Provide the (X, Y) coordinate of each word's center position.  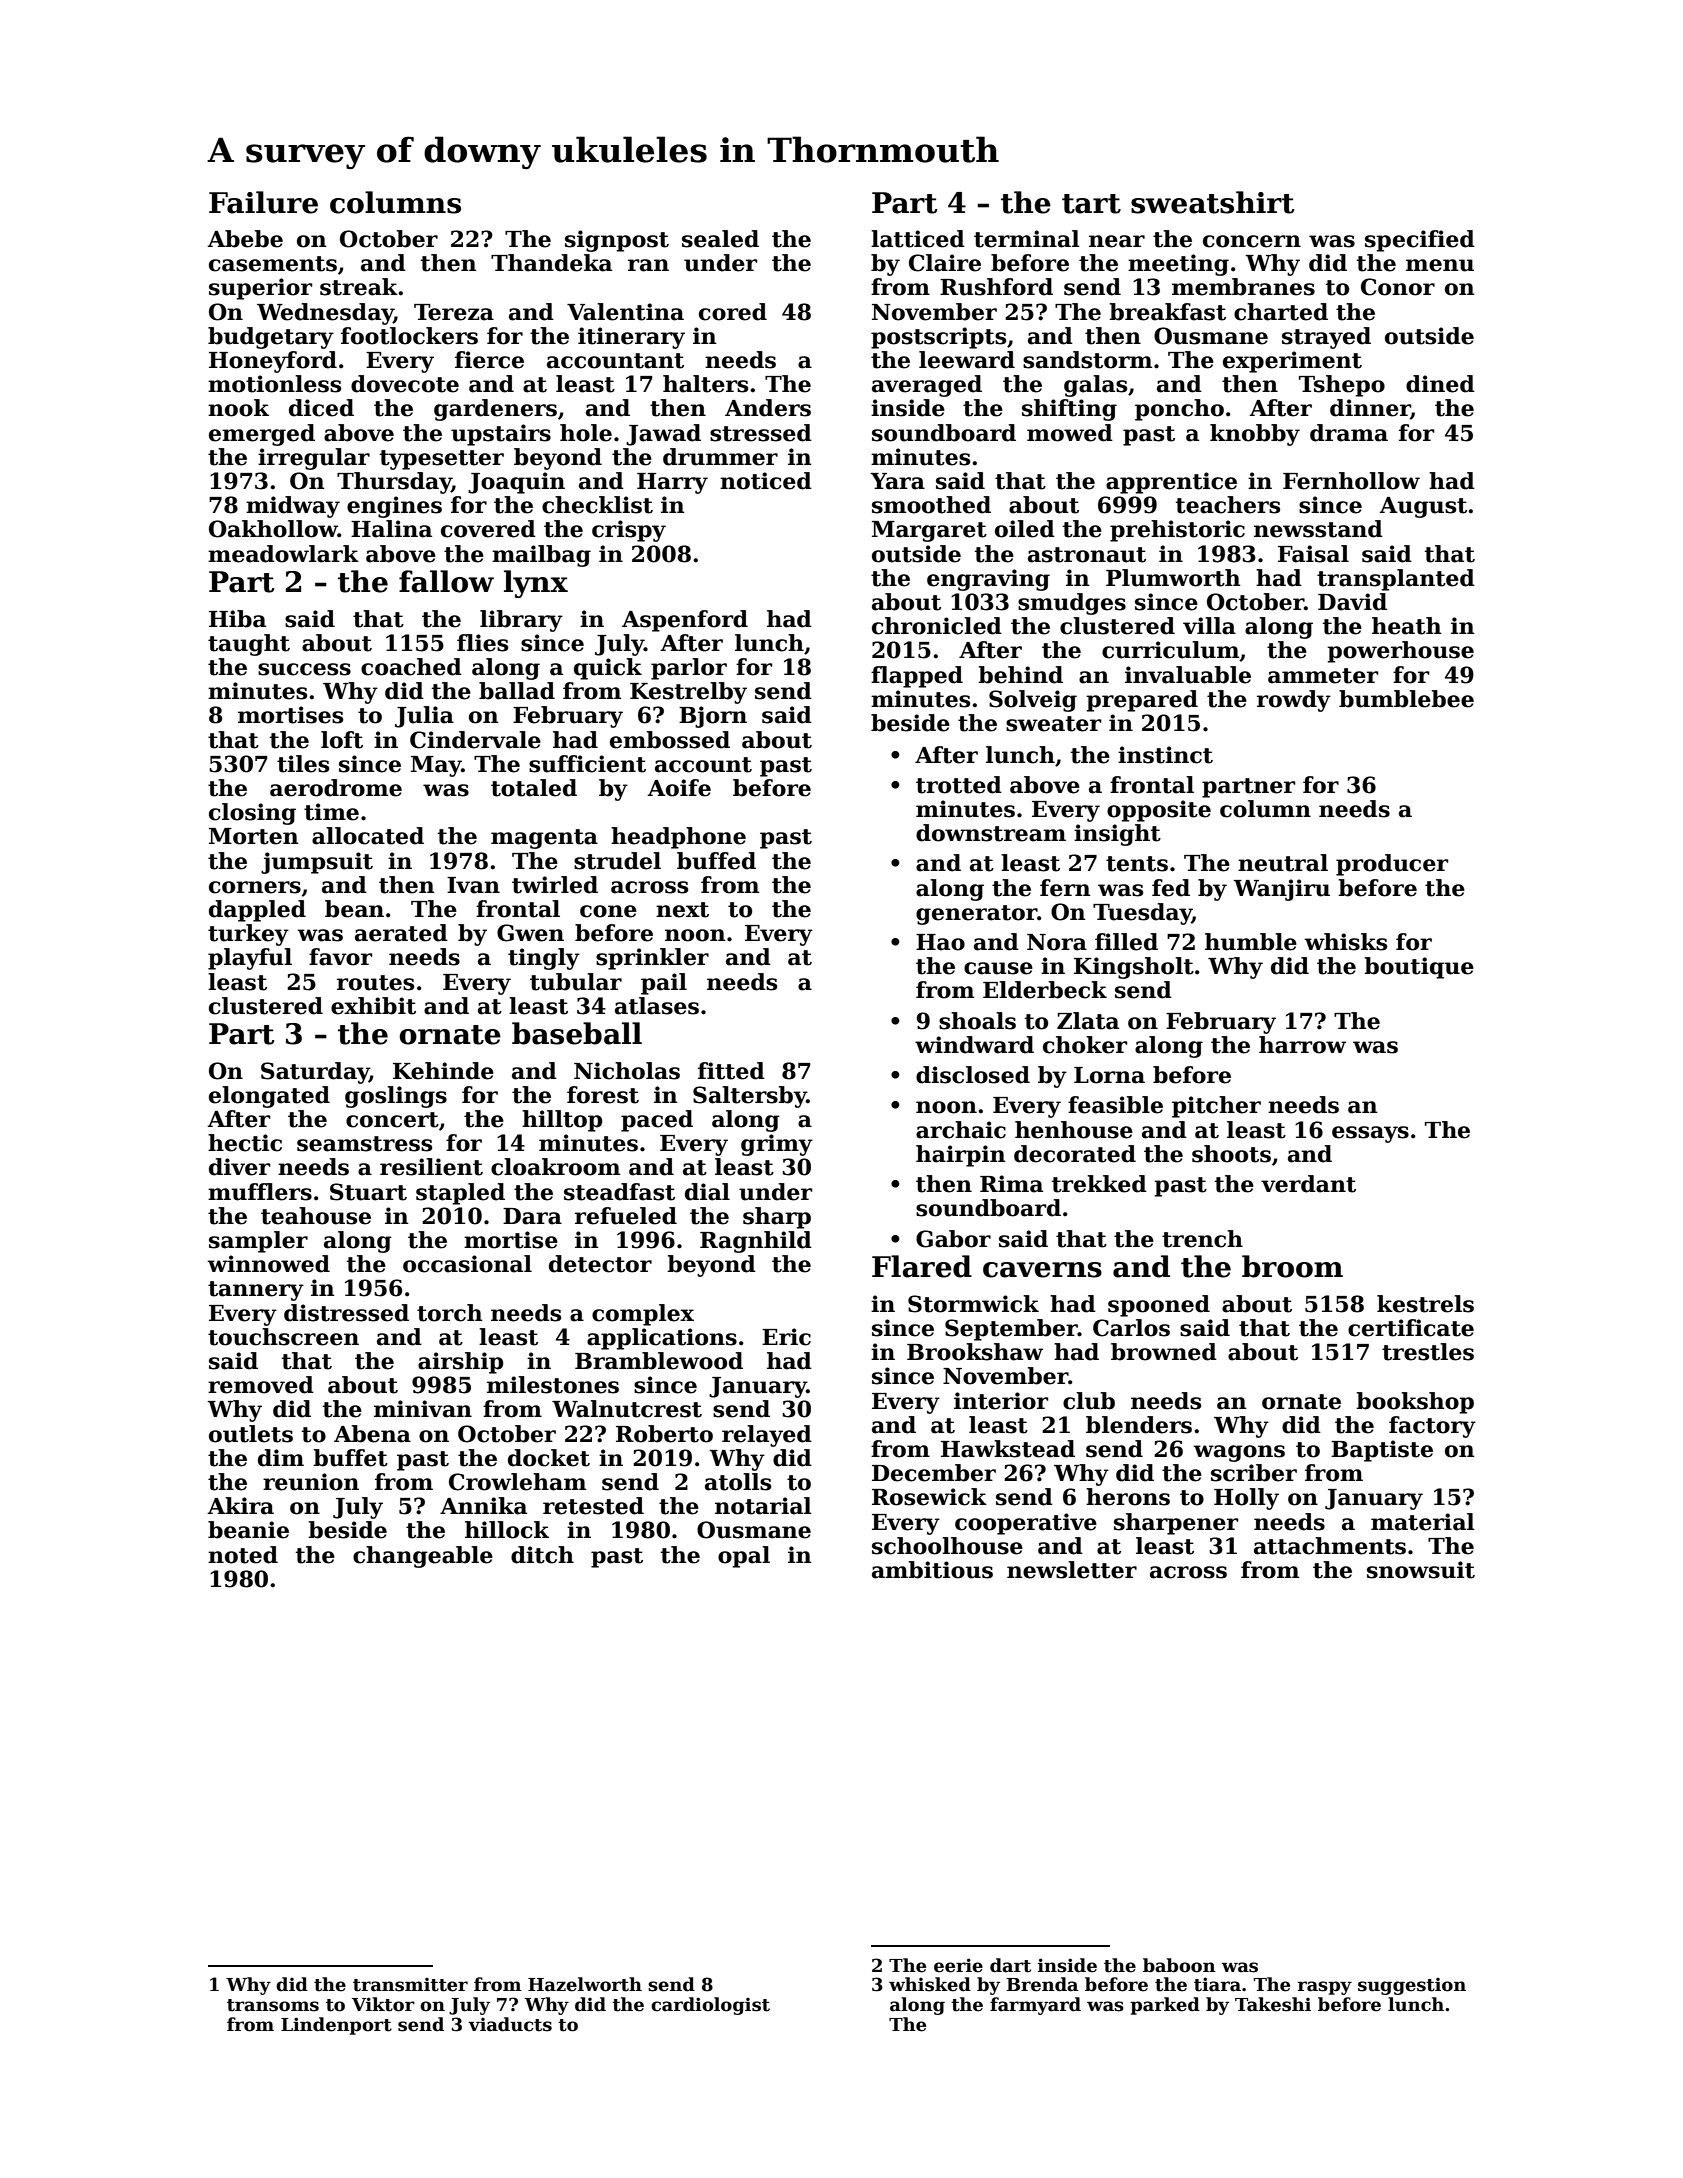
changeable (423, 1557)
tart (1091, 204)
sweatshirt (1212, 202)
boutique (1419, 968)
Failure (263, 202)
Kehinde (443, 1071)
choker (1085, 1045)
